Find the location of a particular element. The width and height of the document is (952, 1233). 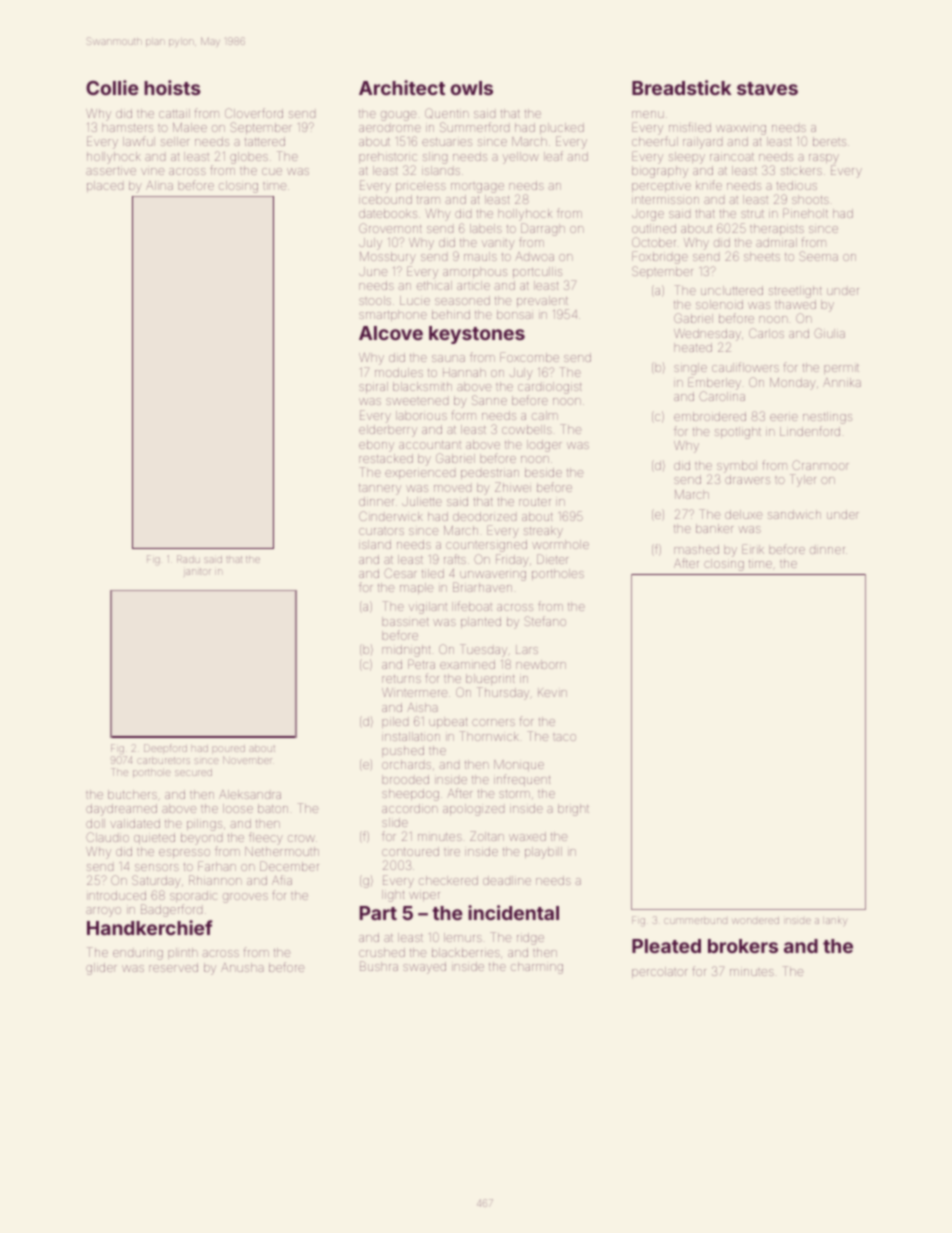

mashed is located at coordinates (696, 549).
